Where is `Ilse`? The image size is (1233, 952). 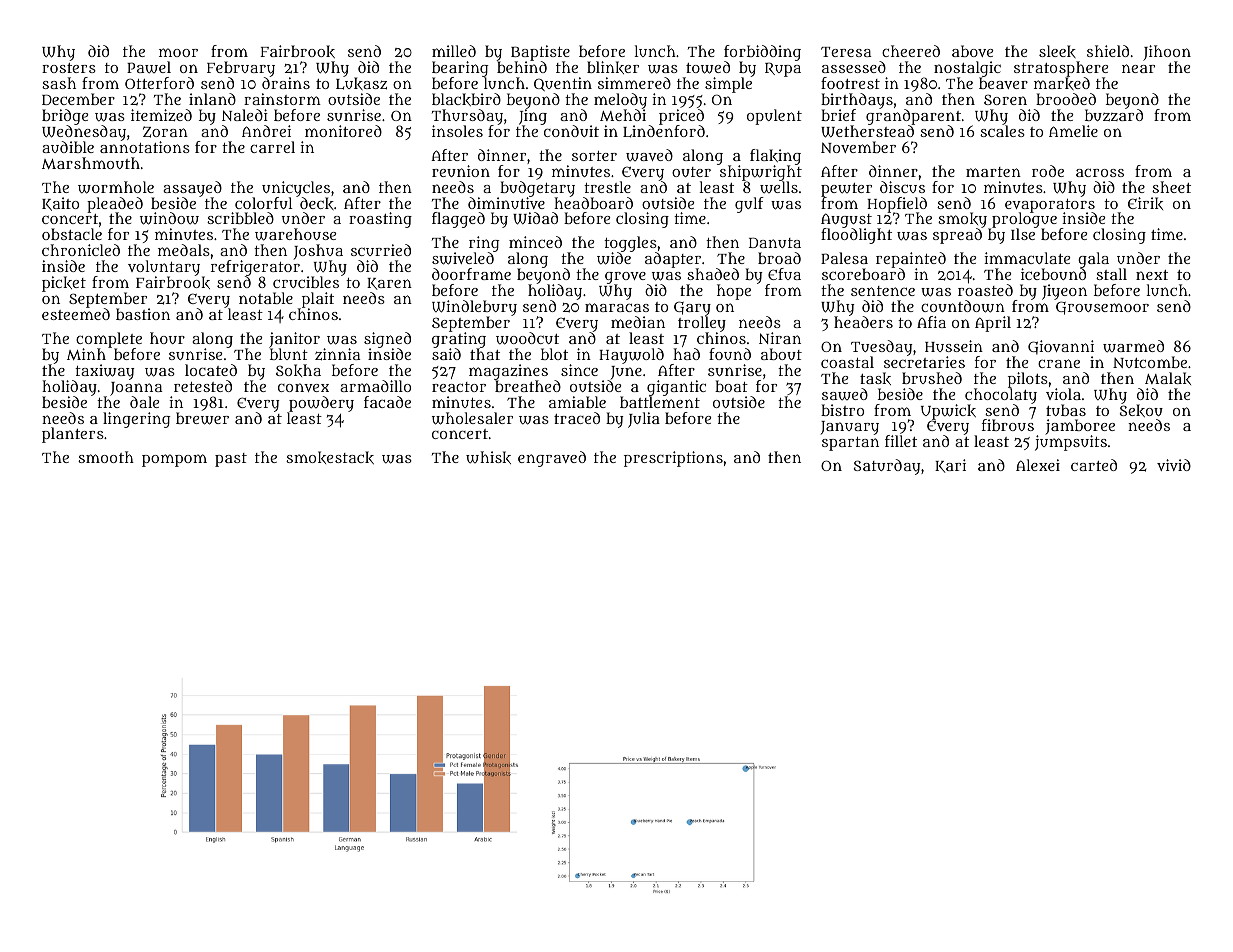
Ilse is located at coordinates (1023, 234).
